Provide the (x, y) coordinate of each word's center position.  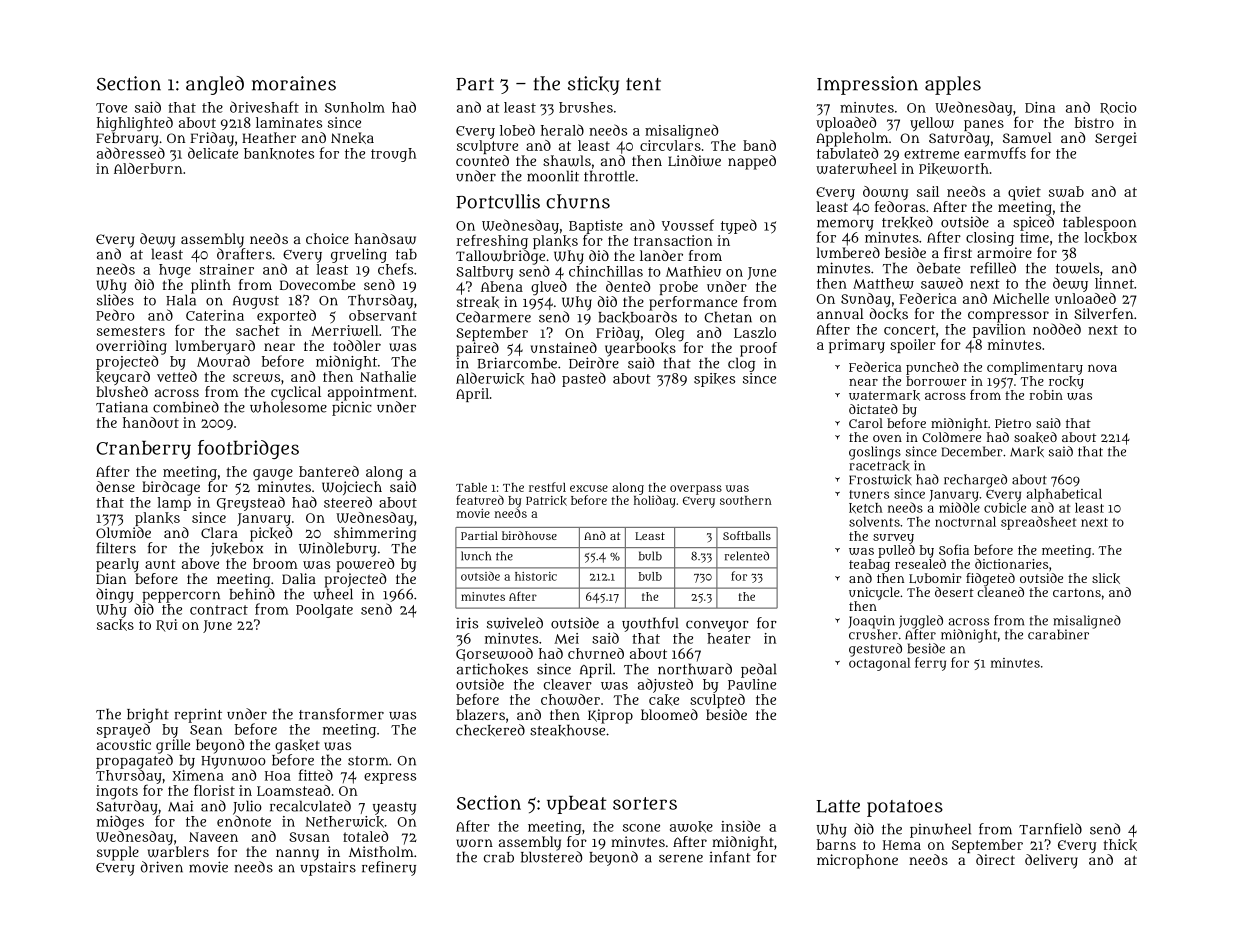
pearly (117, 565)
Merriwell (345, 330)
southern (746, 500)
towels (1077, 268)
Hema (902, 845)
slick (1106, 578)
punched (932, 368)
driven (162, 867)
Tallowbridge (500, 257)
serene (681, 858)
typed (739, 226)
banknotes (279, 154)
